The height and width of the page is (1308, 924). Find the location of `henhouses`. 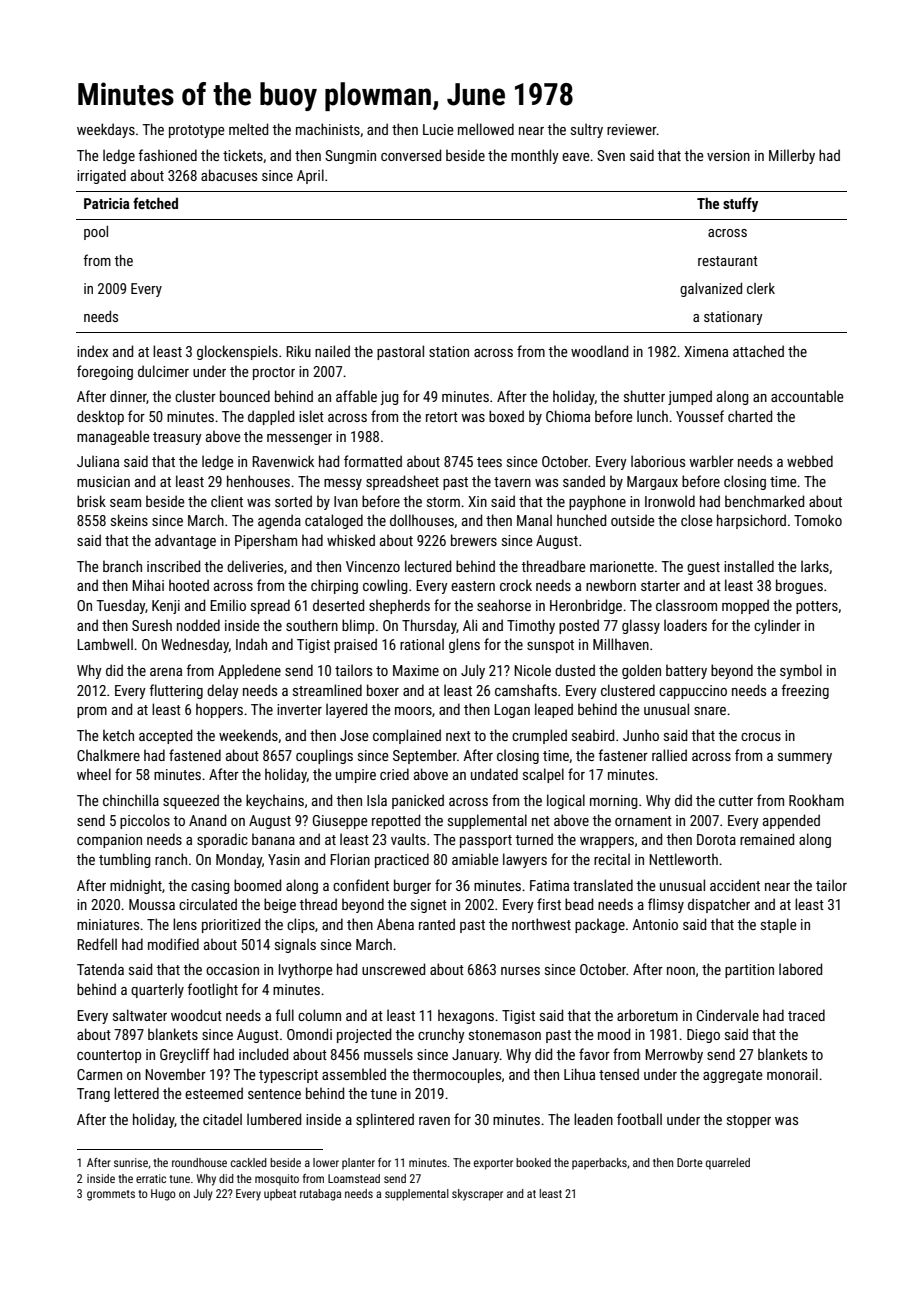

henhouses is located at coordinates (258, 481).
